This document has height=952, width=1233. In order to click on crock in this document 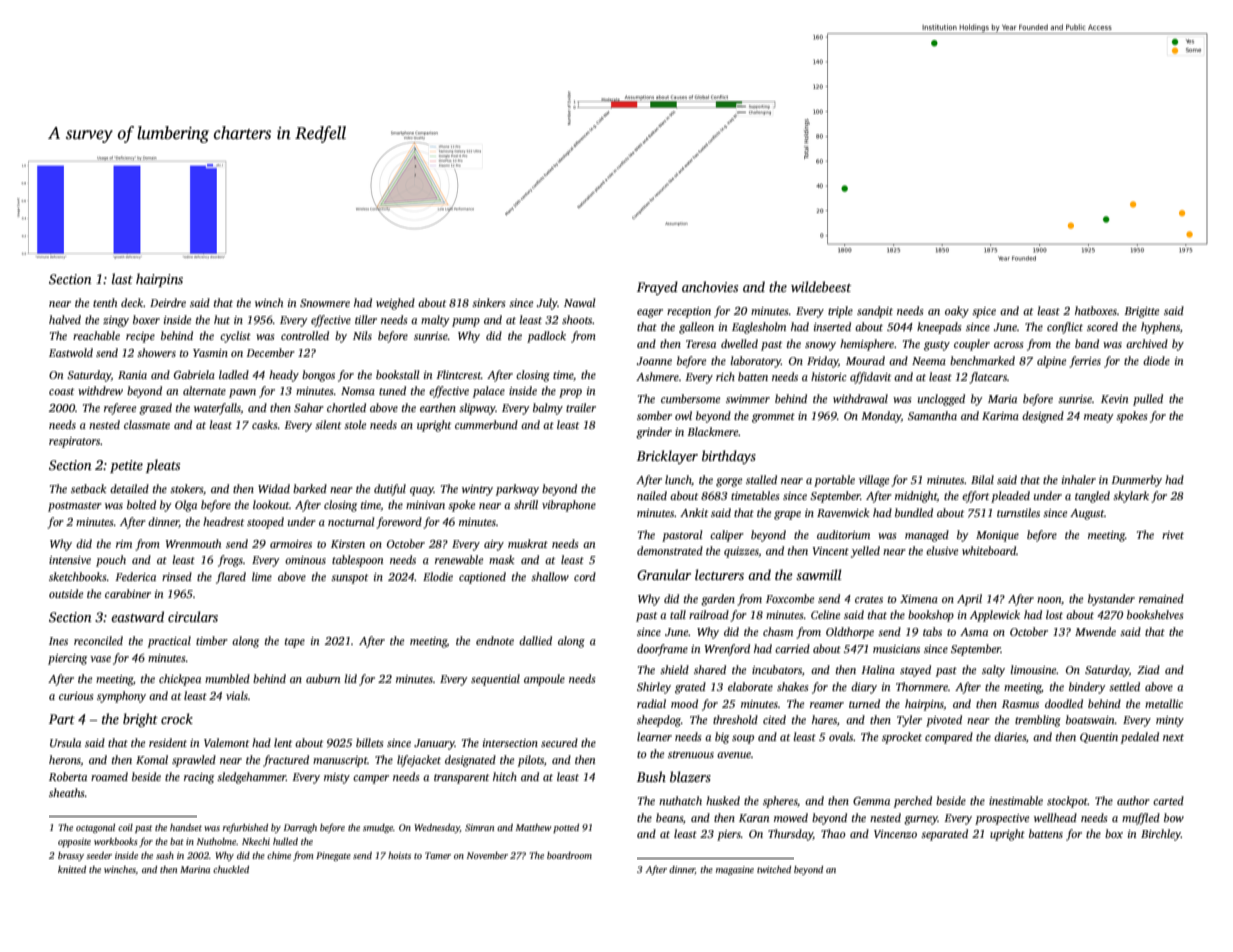, I will do `click(177, 718)`.
